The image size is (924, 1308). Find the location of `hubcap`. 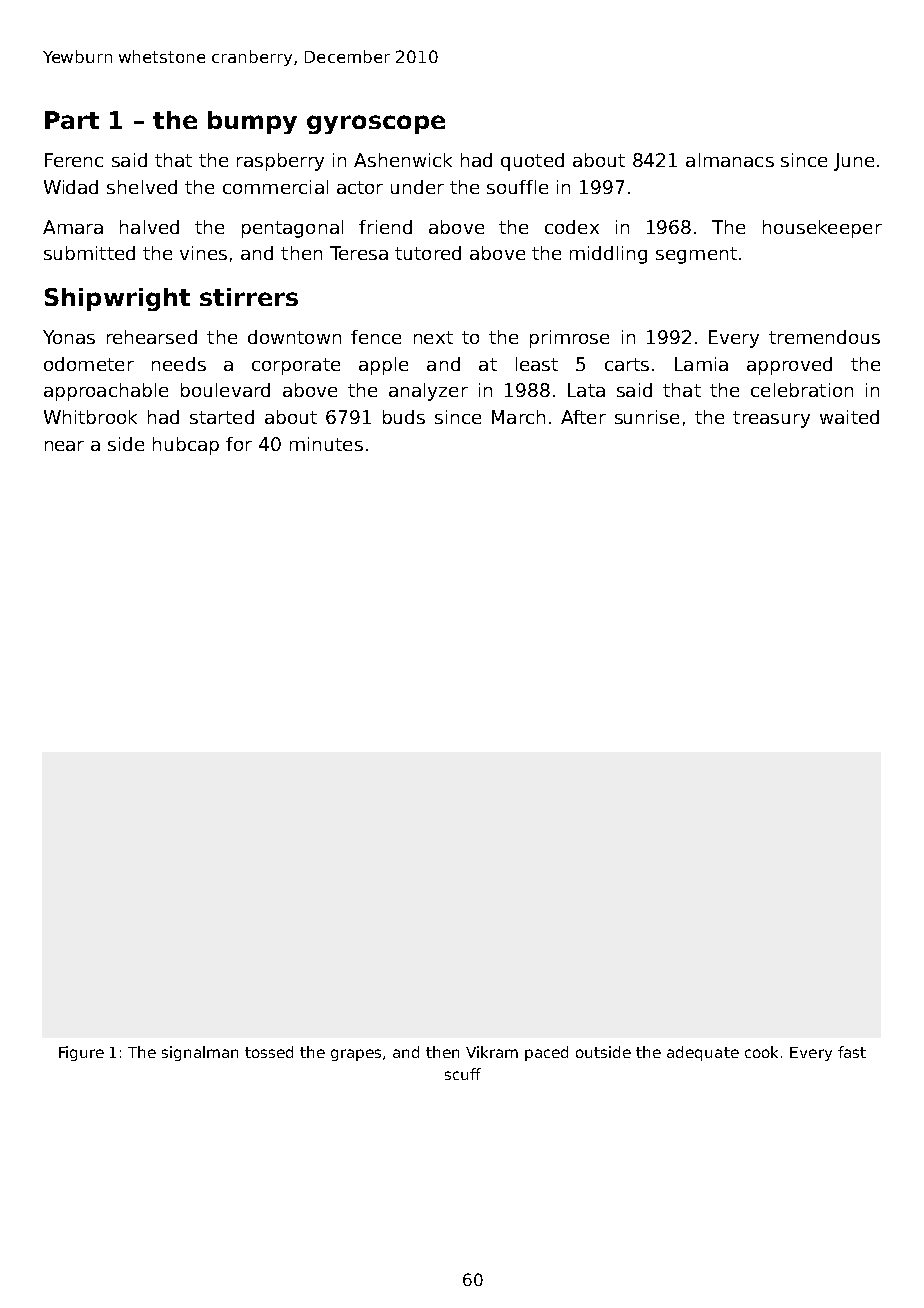

hubcap is located at coordinates (186, 446).
